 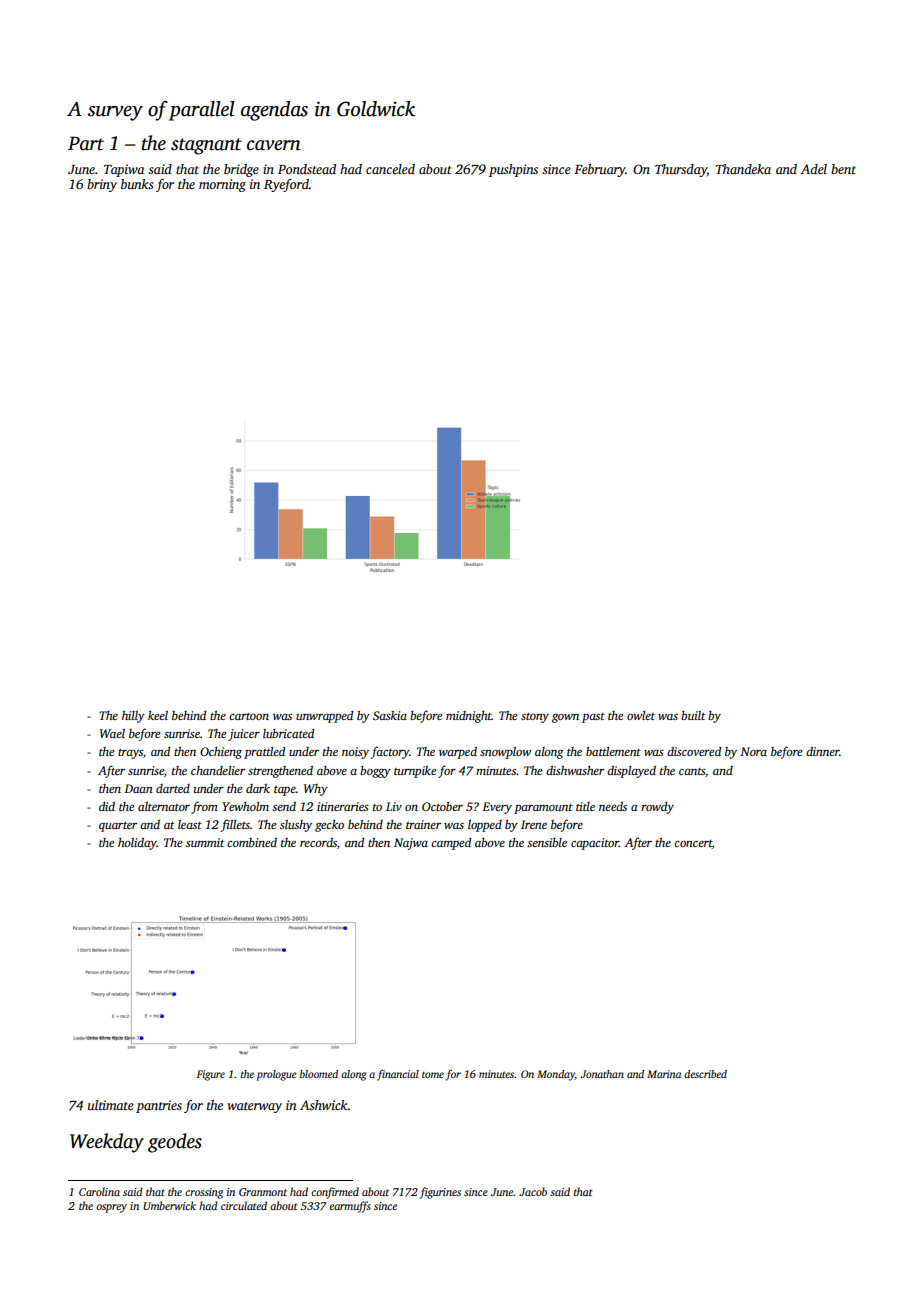 What do you see at coordinates (99, 1191) in the screenshot?
I see `Carolina` at bounding box center [99, 1191].
